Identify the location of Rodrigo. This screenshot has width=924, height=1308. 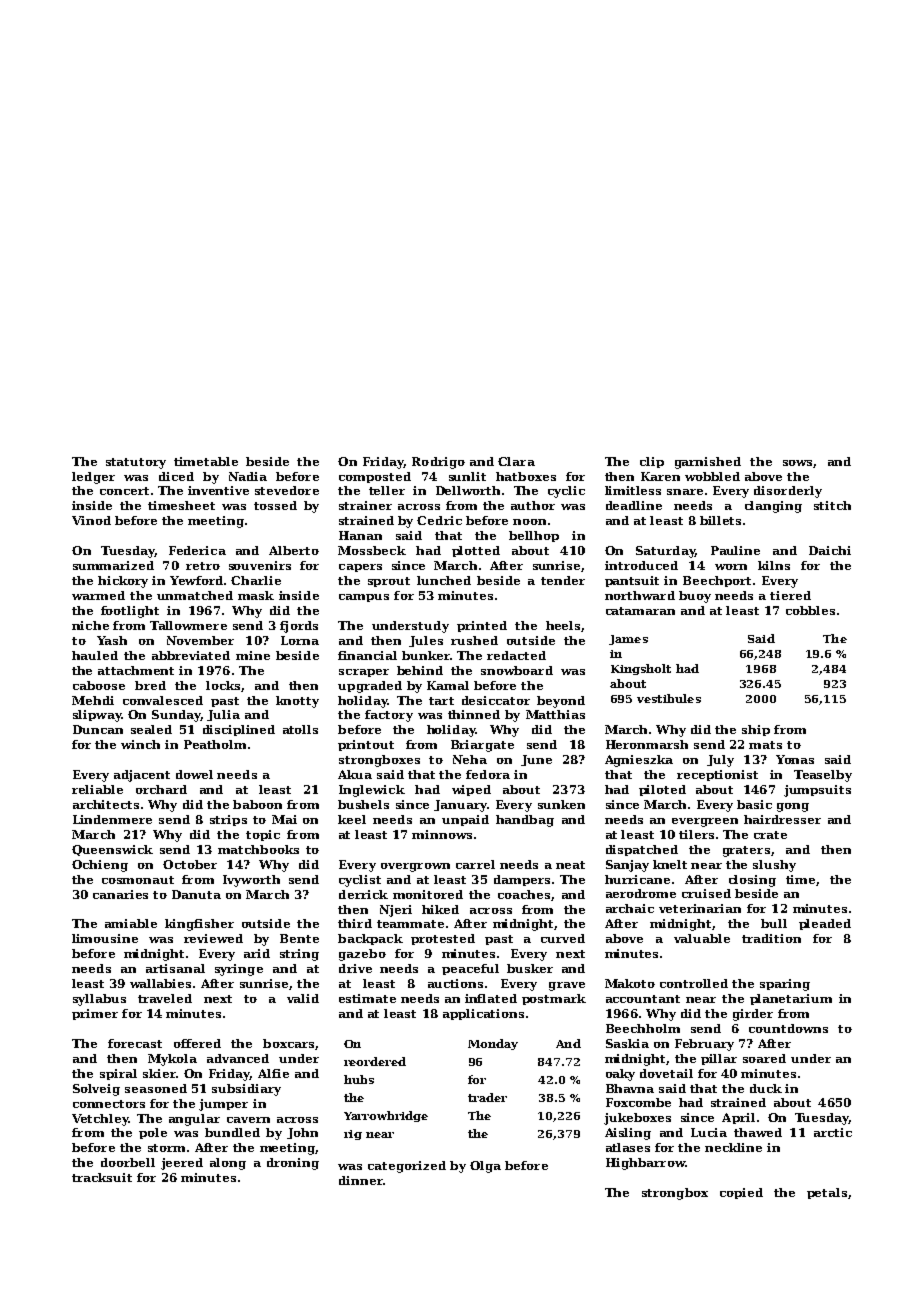
(438, 463).
